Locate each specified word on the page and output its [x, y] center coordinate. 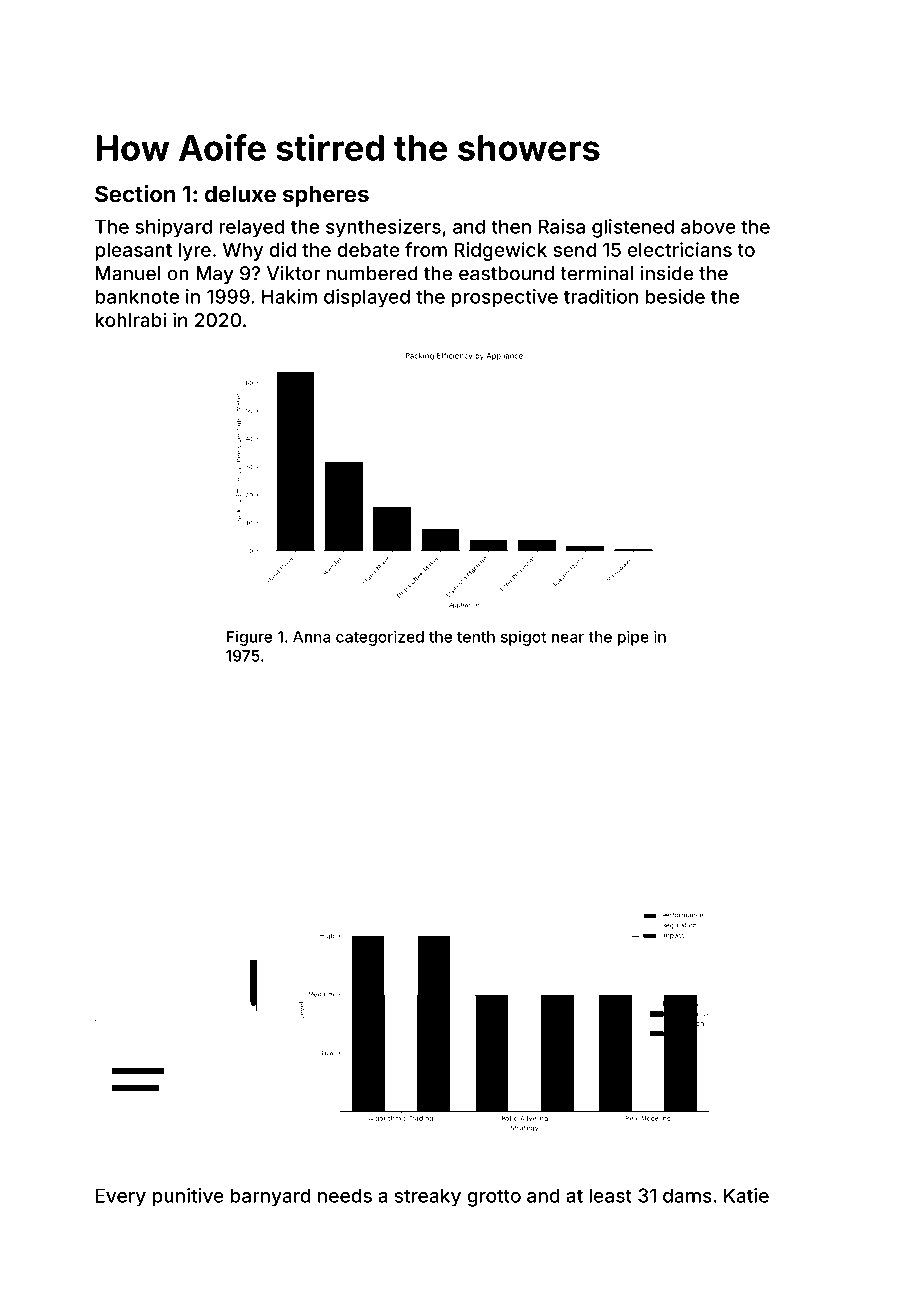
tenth [476, 637]
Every [121, 1197]
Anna [312, 637]
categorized [380, 638]
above [708, 226]
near [568, 638]
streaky [428, 1197]
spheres [326, 196]
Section [135, 193]
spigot [523, 638]
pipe [633, 638]
